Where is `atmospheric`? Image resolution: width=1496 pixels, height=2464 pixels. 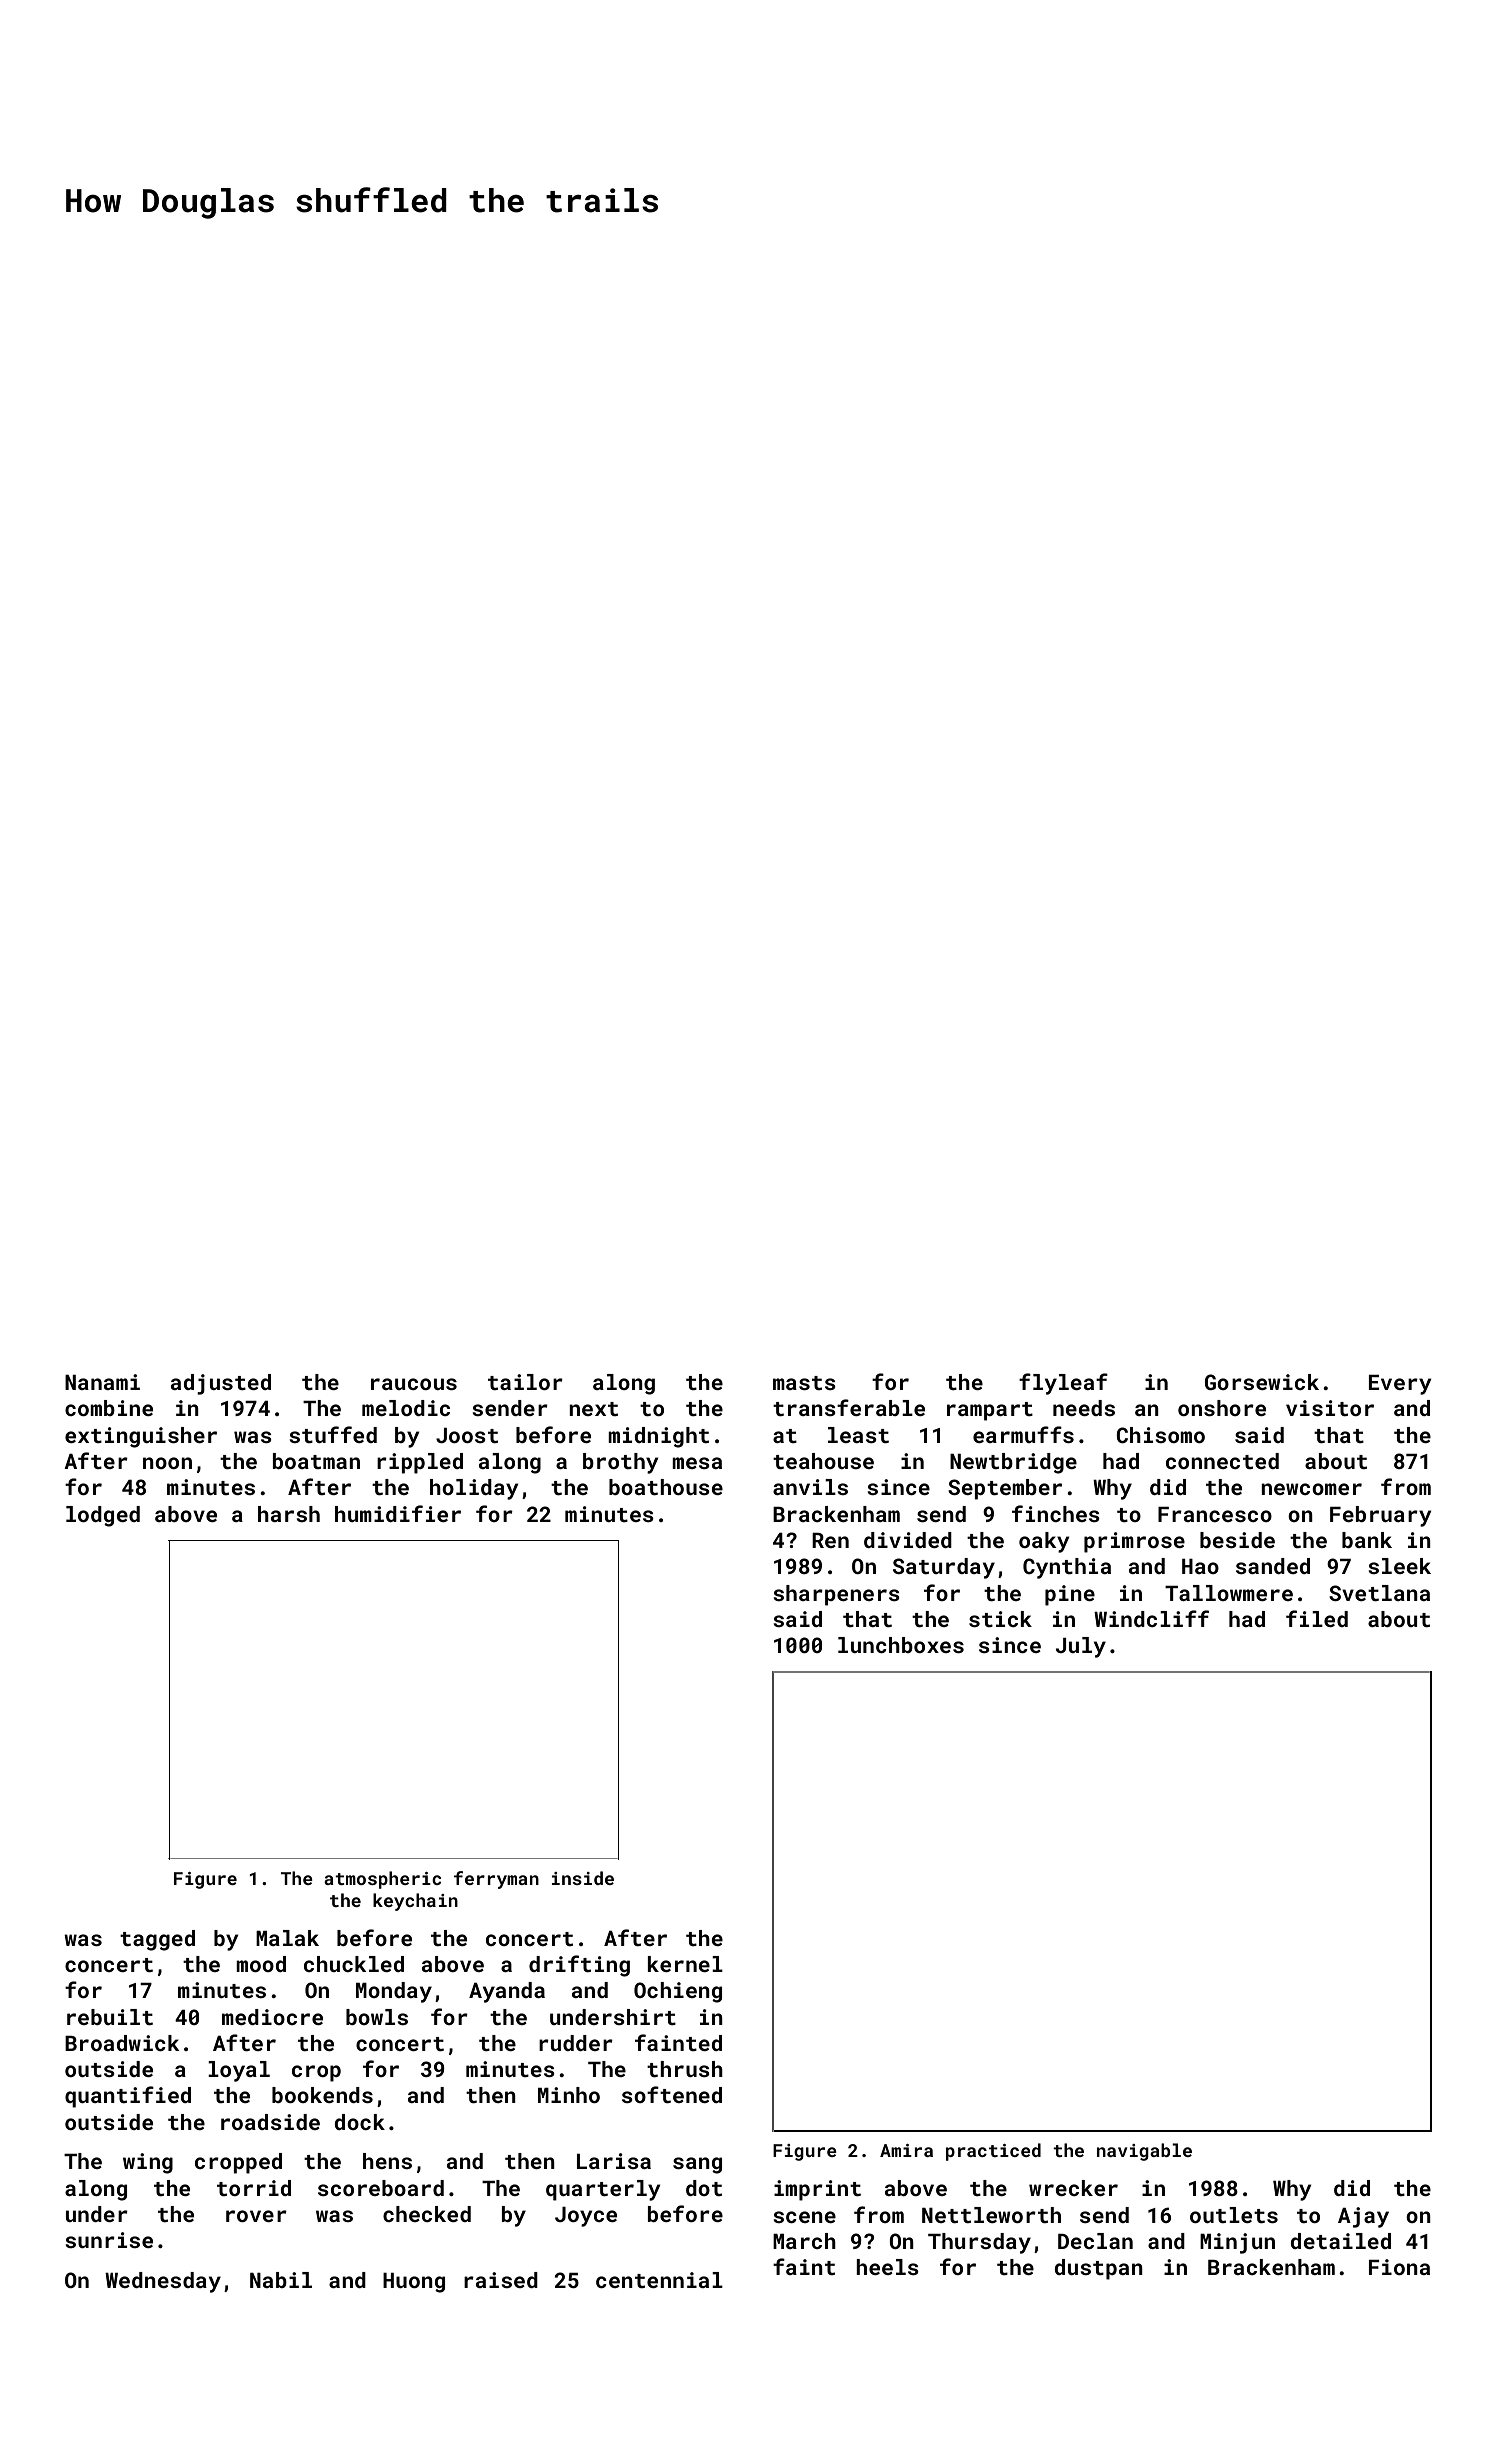 atmospheric is located at coordinates (382, 1880).
